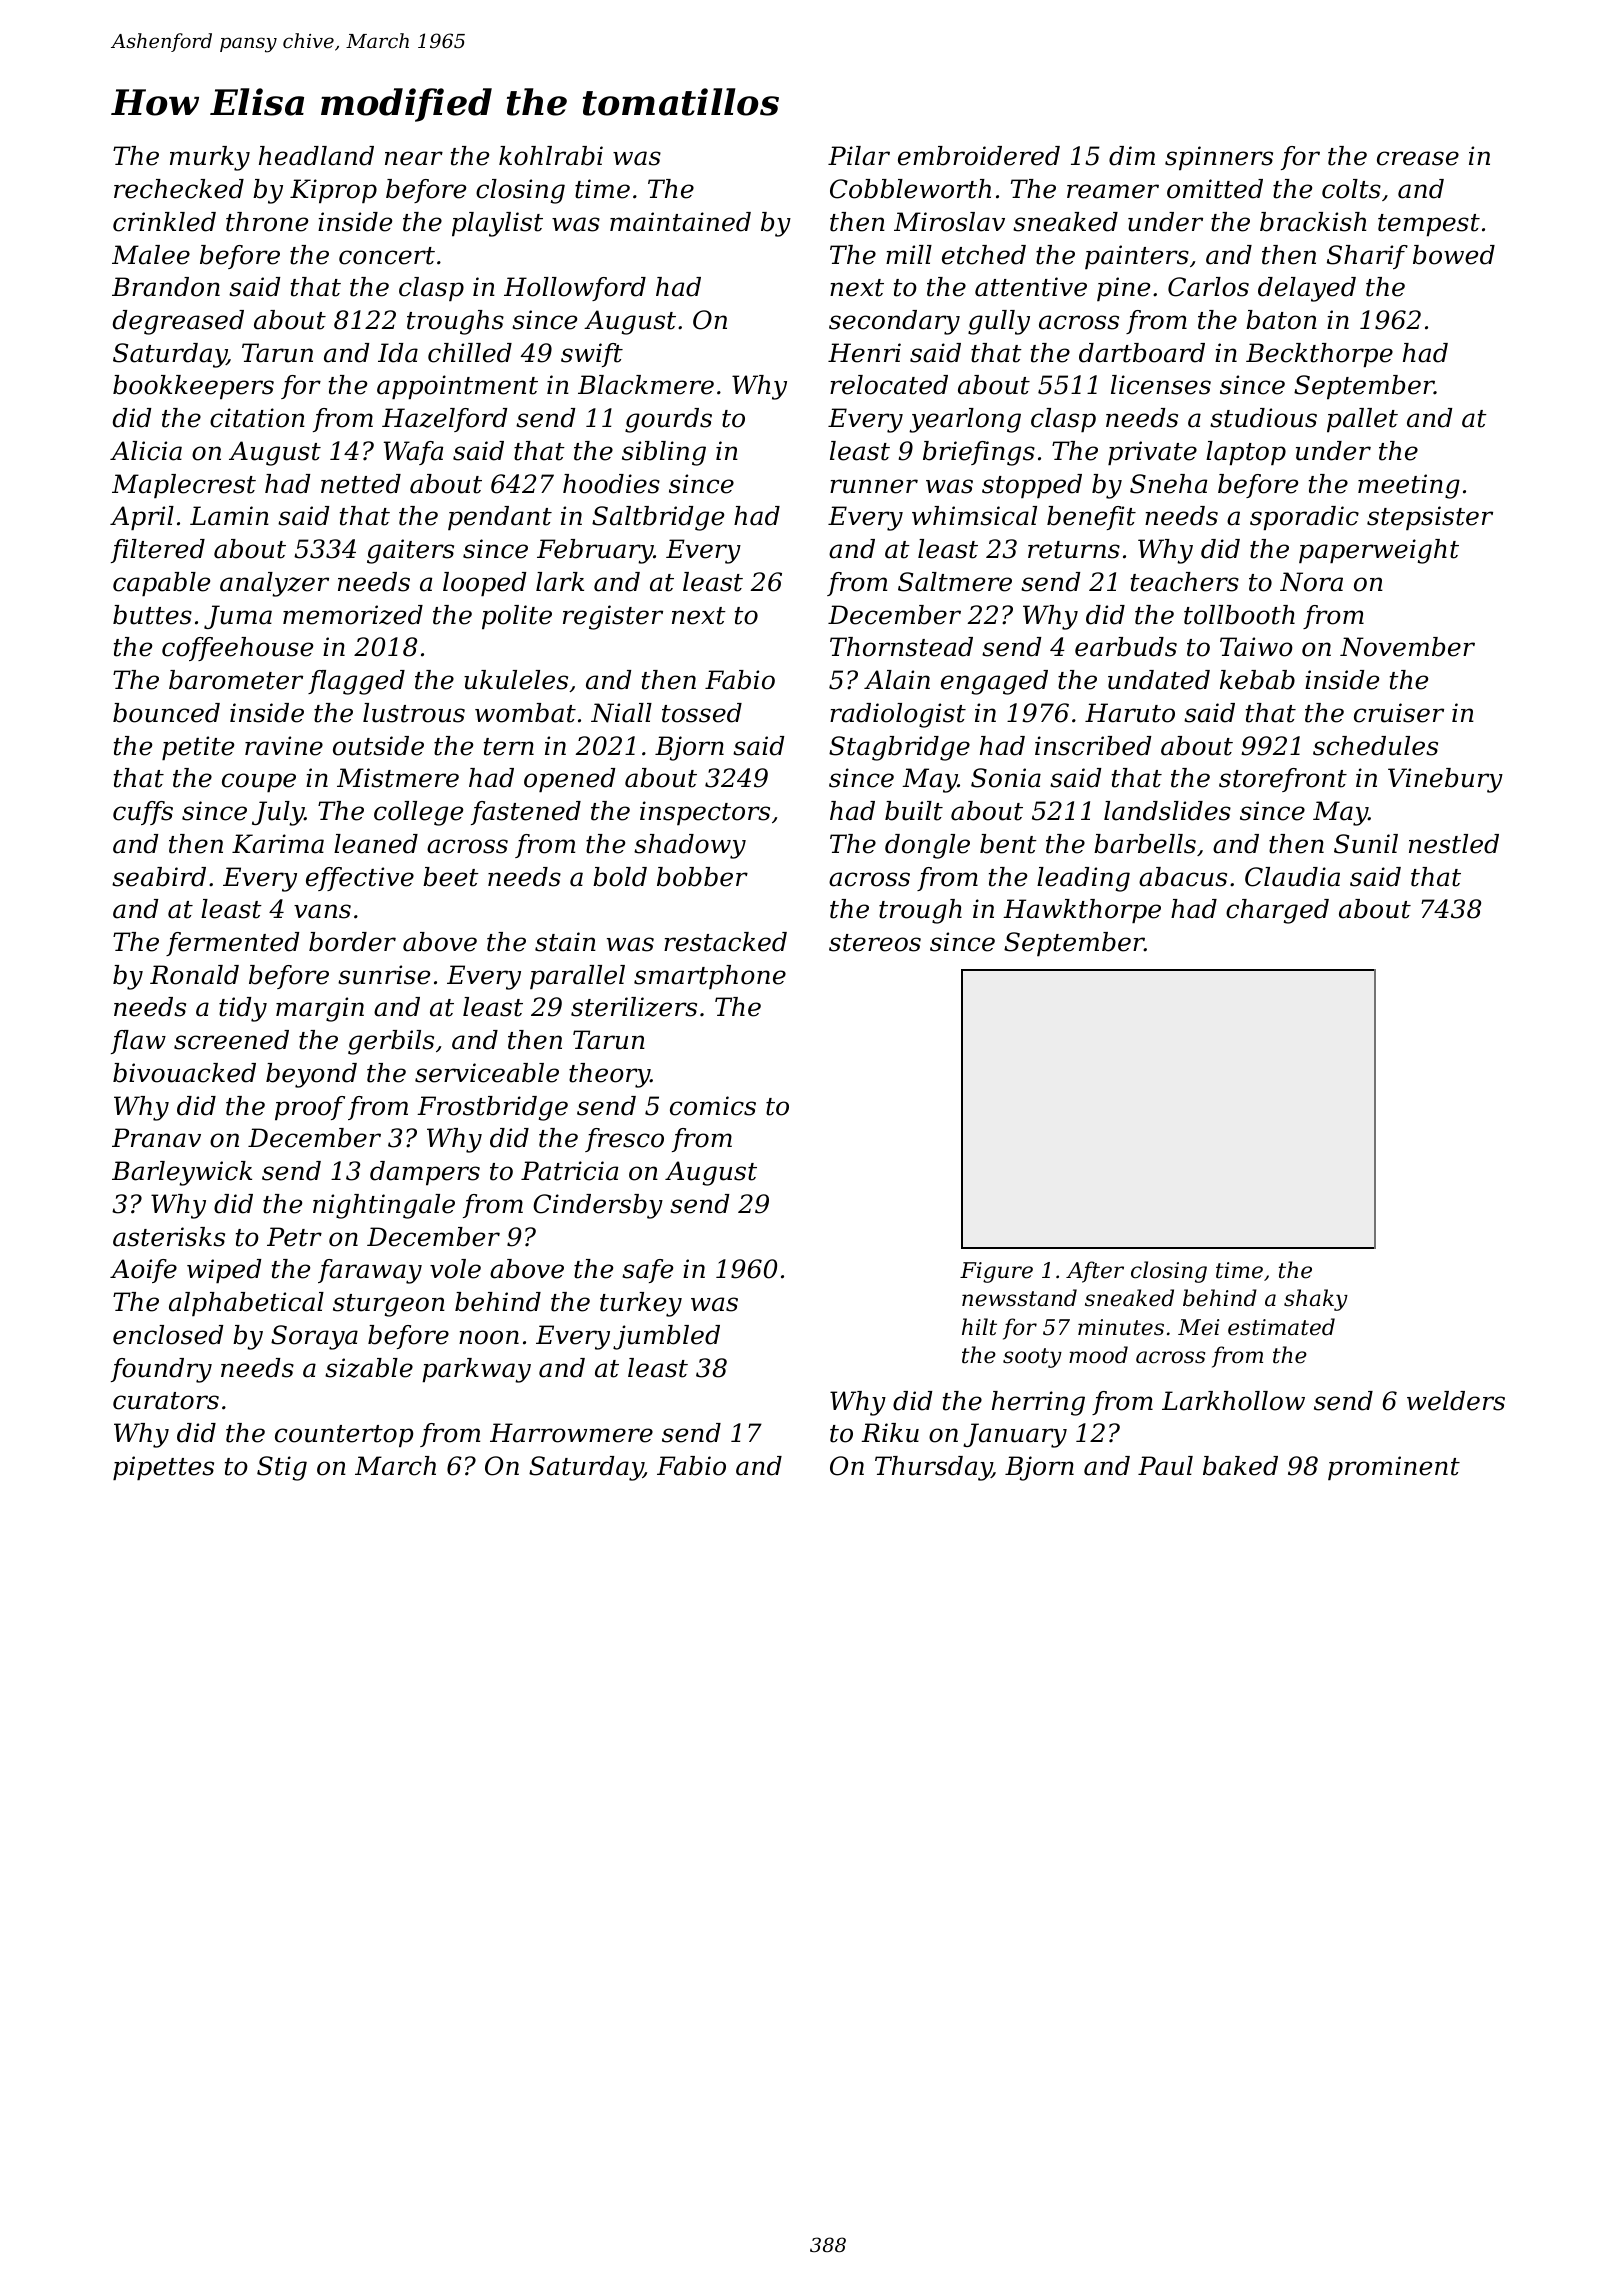  I want to click on spinners, so click(1219, 158).
